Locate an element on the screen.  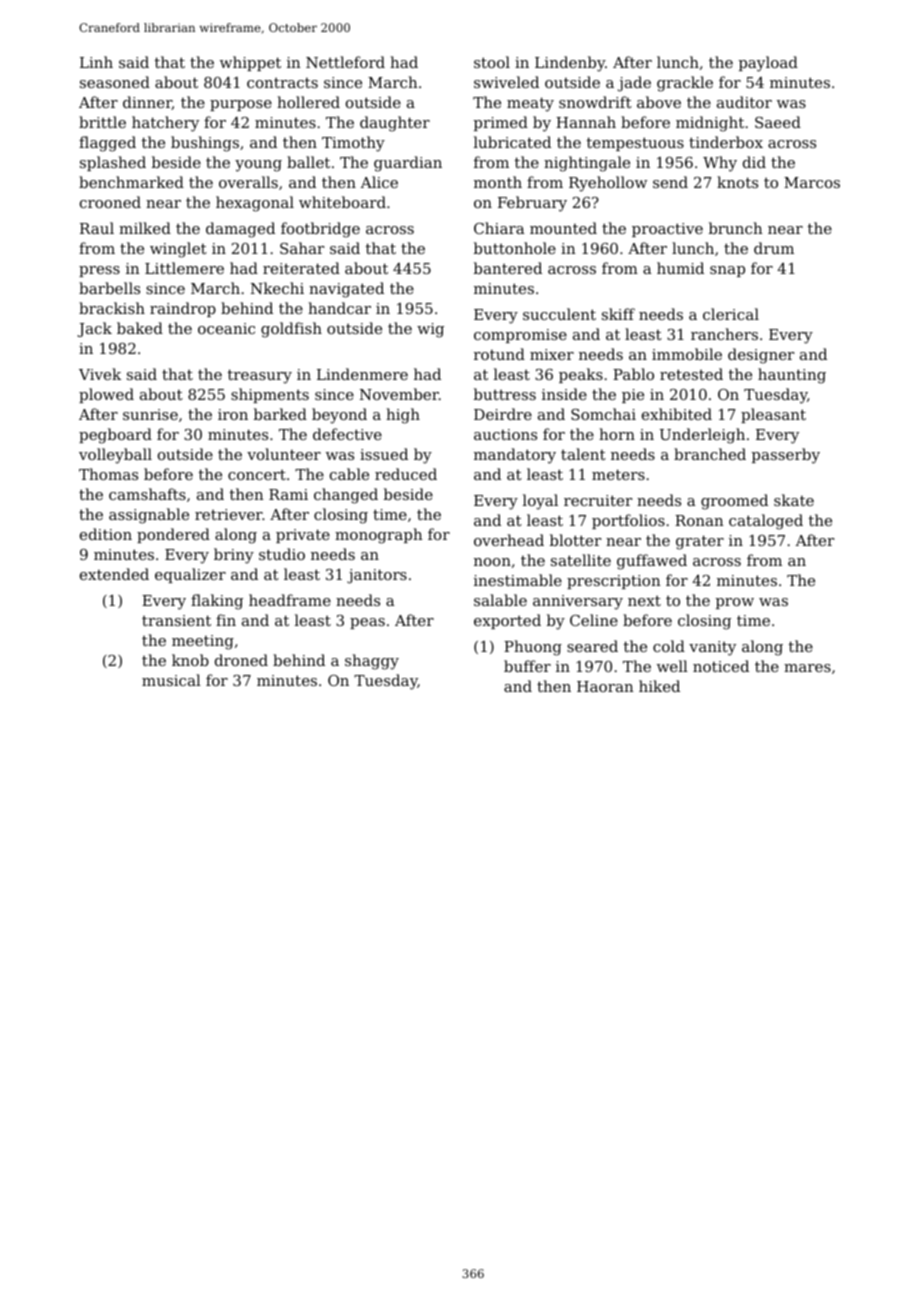
branched is located at coordinates (710, 454).
